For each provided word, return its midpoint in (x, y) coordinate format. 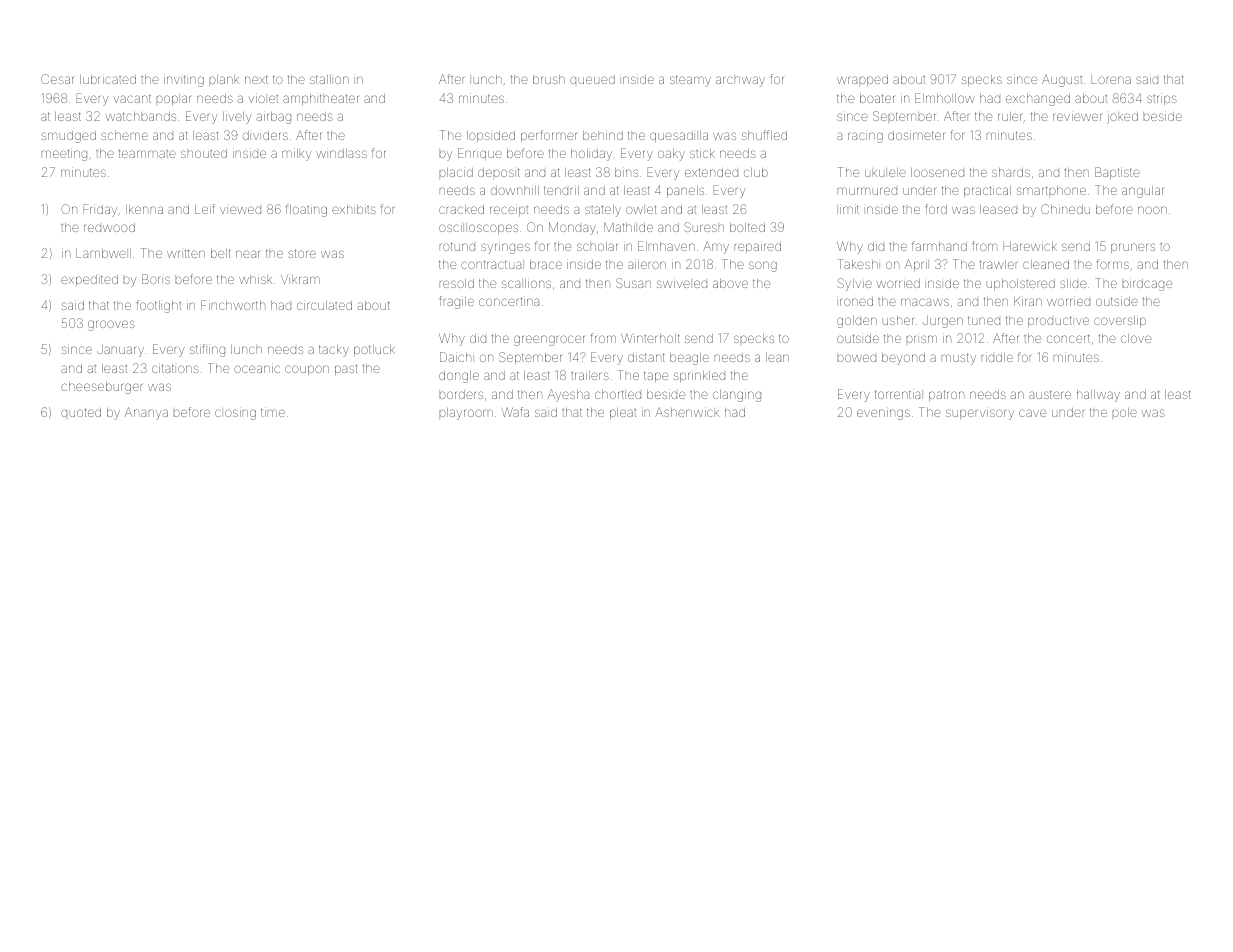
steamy (690, 81)
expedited (89, 280)
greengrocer (550, 340)
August (1062, 81)
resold (457, 283)
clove (1136, 338)
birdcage (1147, 285)
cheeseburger (101, 388)
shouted (204, 153)
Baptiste (1117, 173)
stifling (207, 350)
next (256, 79)
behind (603, 135)
